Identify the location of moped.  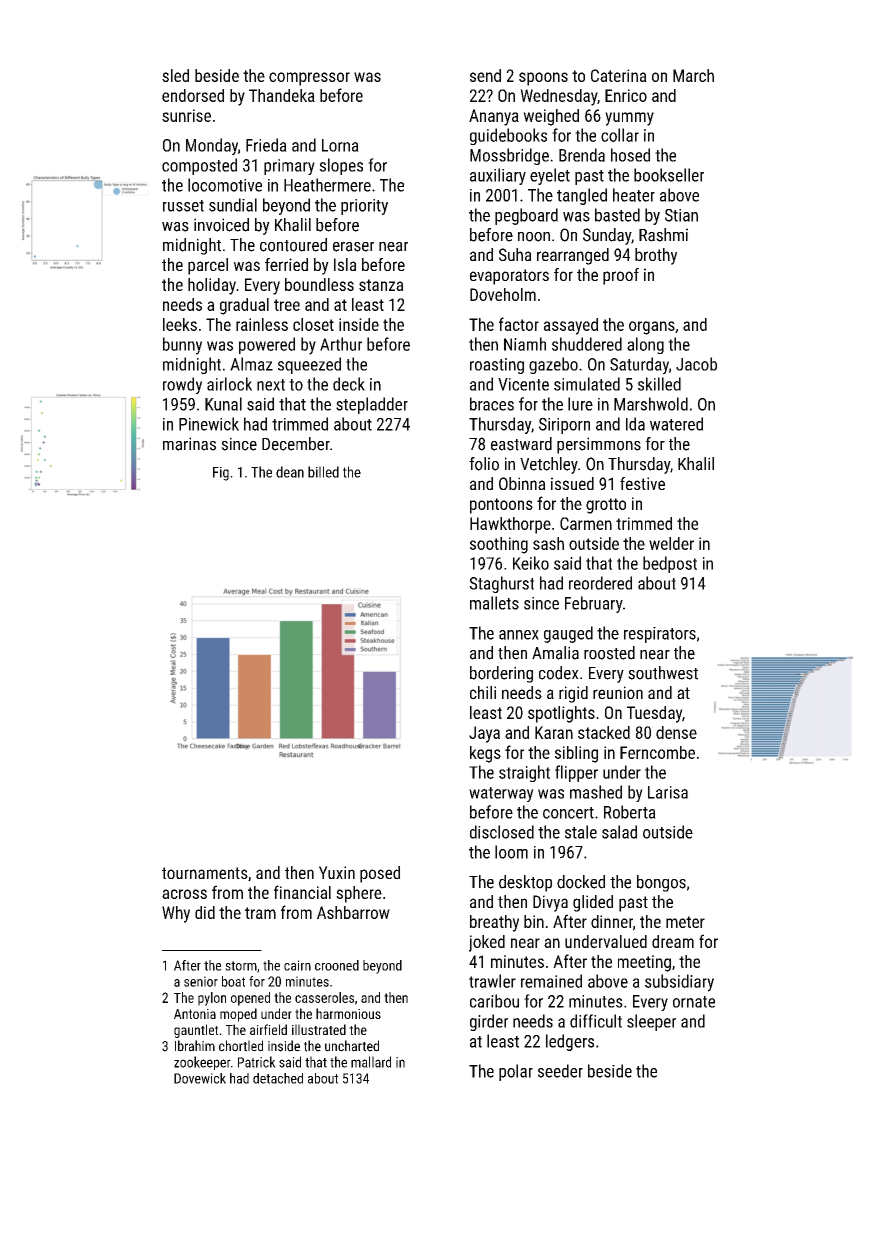
(238, 1015).
